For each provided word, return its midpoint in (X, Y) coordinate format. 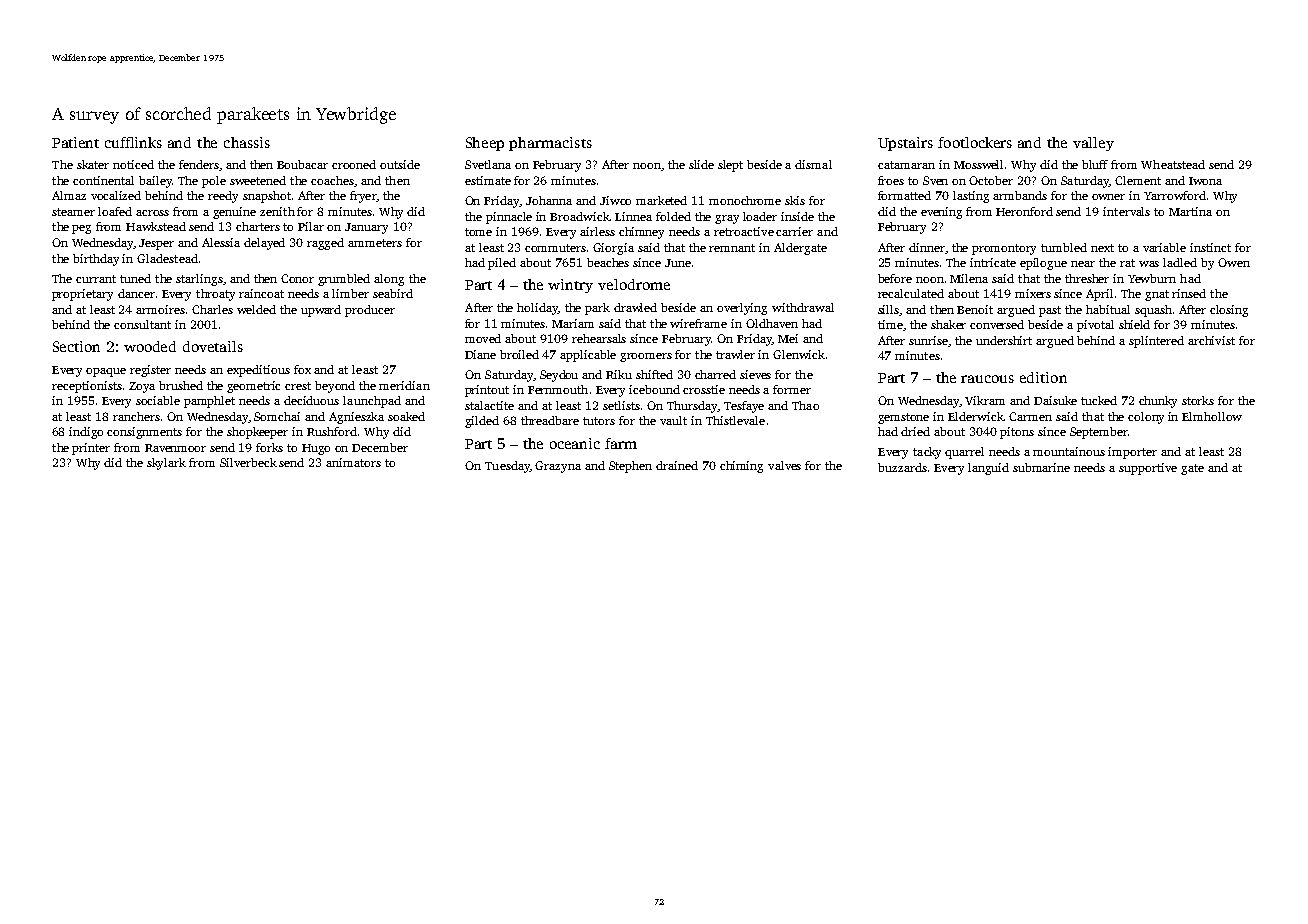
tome (478, 232)
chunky (1158, 402)
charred (715, 374)
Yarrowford (1175, 195)
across (152, 213)
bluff (1095, 164)
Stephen (630, 467)
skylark (166, 464)
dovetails (213, 346)
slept (730, 166)
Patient (75, 142)
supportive (1148, 469)
